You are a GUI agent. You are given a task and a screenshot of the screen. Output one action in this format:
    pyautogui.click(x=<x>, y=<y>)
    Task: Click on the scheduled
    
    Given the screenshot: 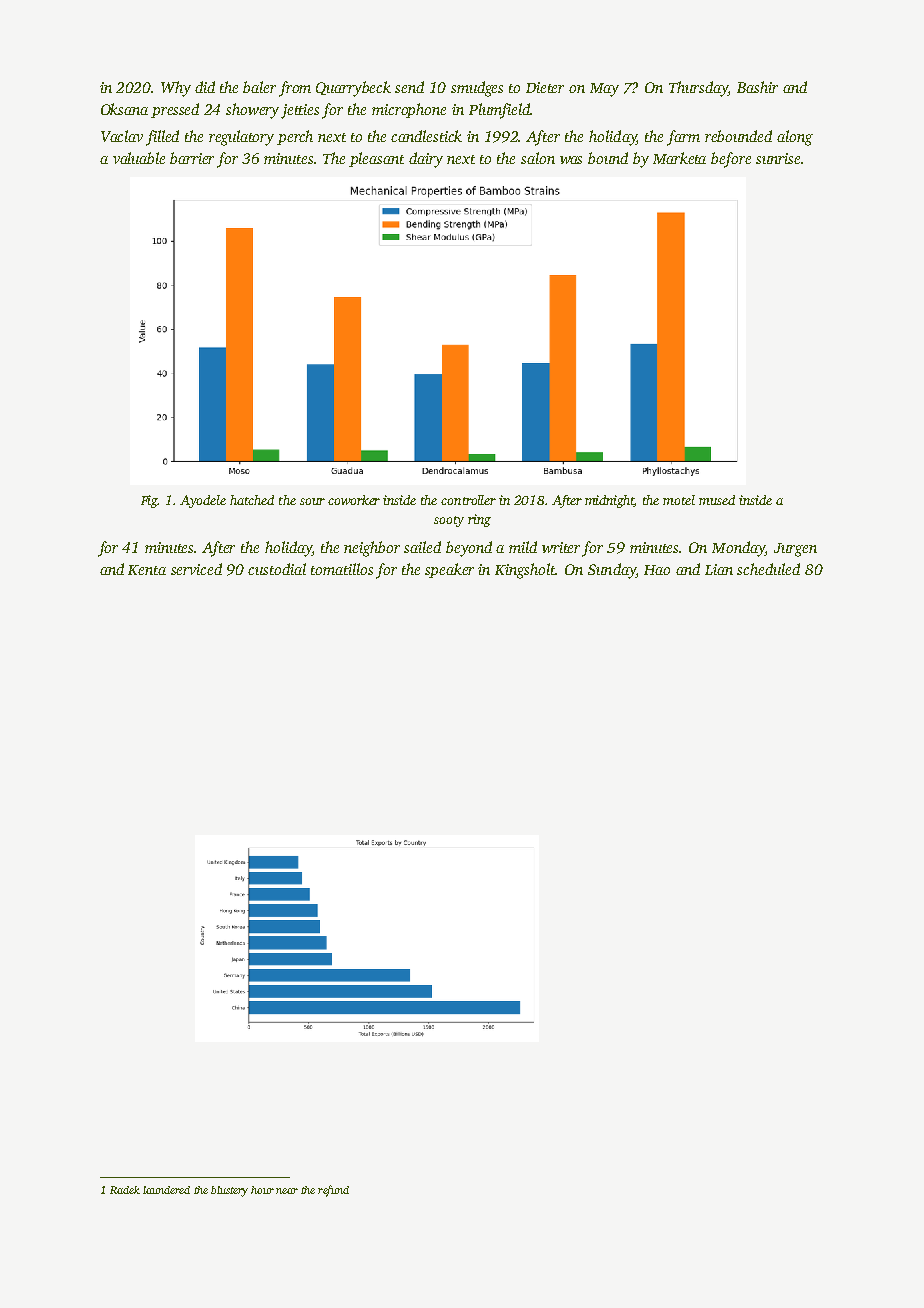 What is the action you would take?
    pyautogui.click(x=768, y=569)
